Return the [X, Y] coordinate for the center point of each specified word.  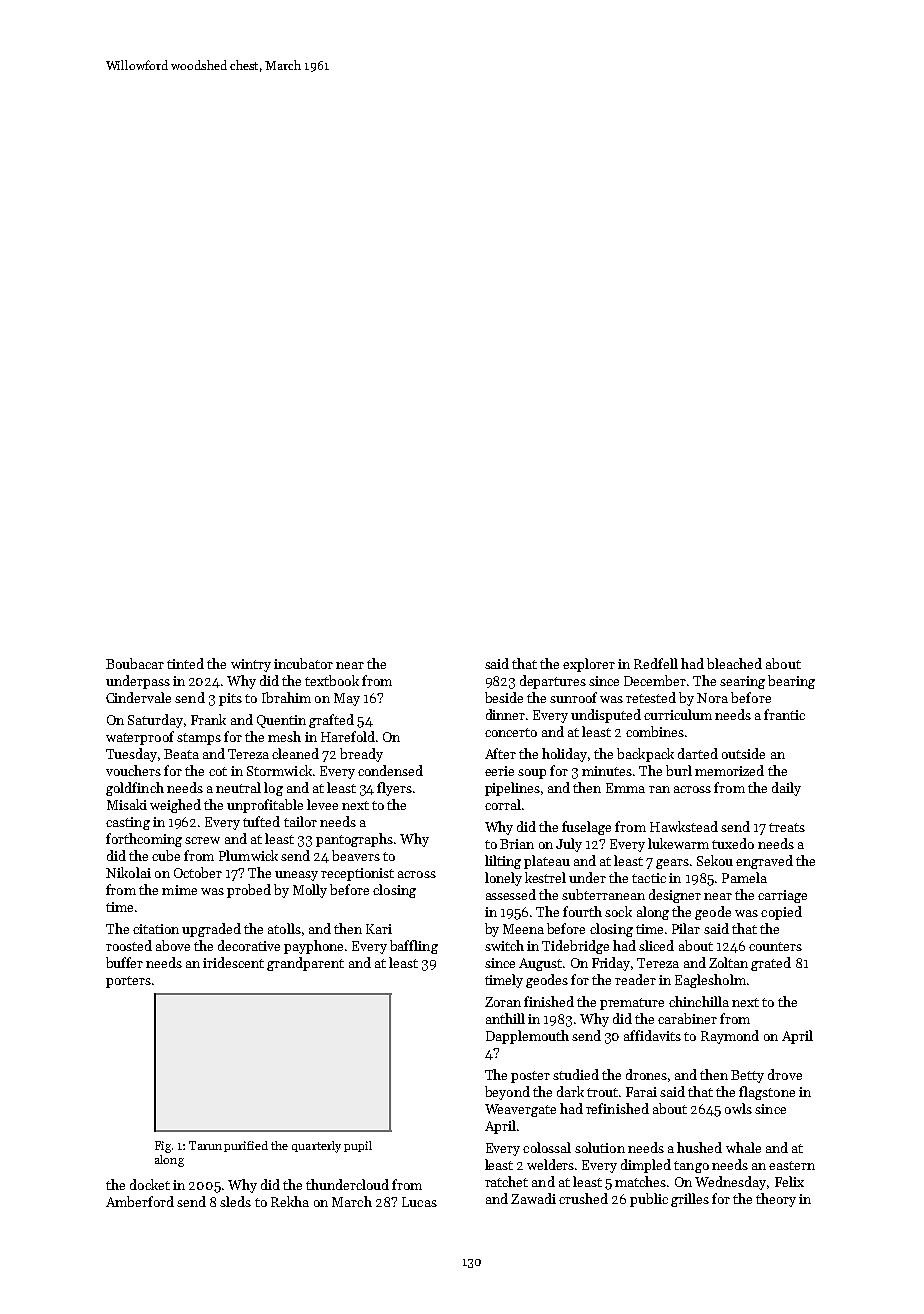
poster [530, 1077]
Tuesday [131, 755]
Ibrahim [286, 697]
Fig [163, 1147]
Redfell [656, 663]
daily [786, 789]
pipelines [512, 789]
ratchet [506, 1181]
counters [775, 946]
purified [246, 1146]
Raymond [730, 1037]
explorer [589, 665]
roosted [129, 945]
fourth [582, 911]
